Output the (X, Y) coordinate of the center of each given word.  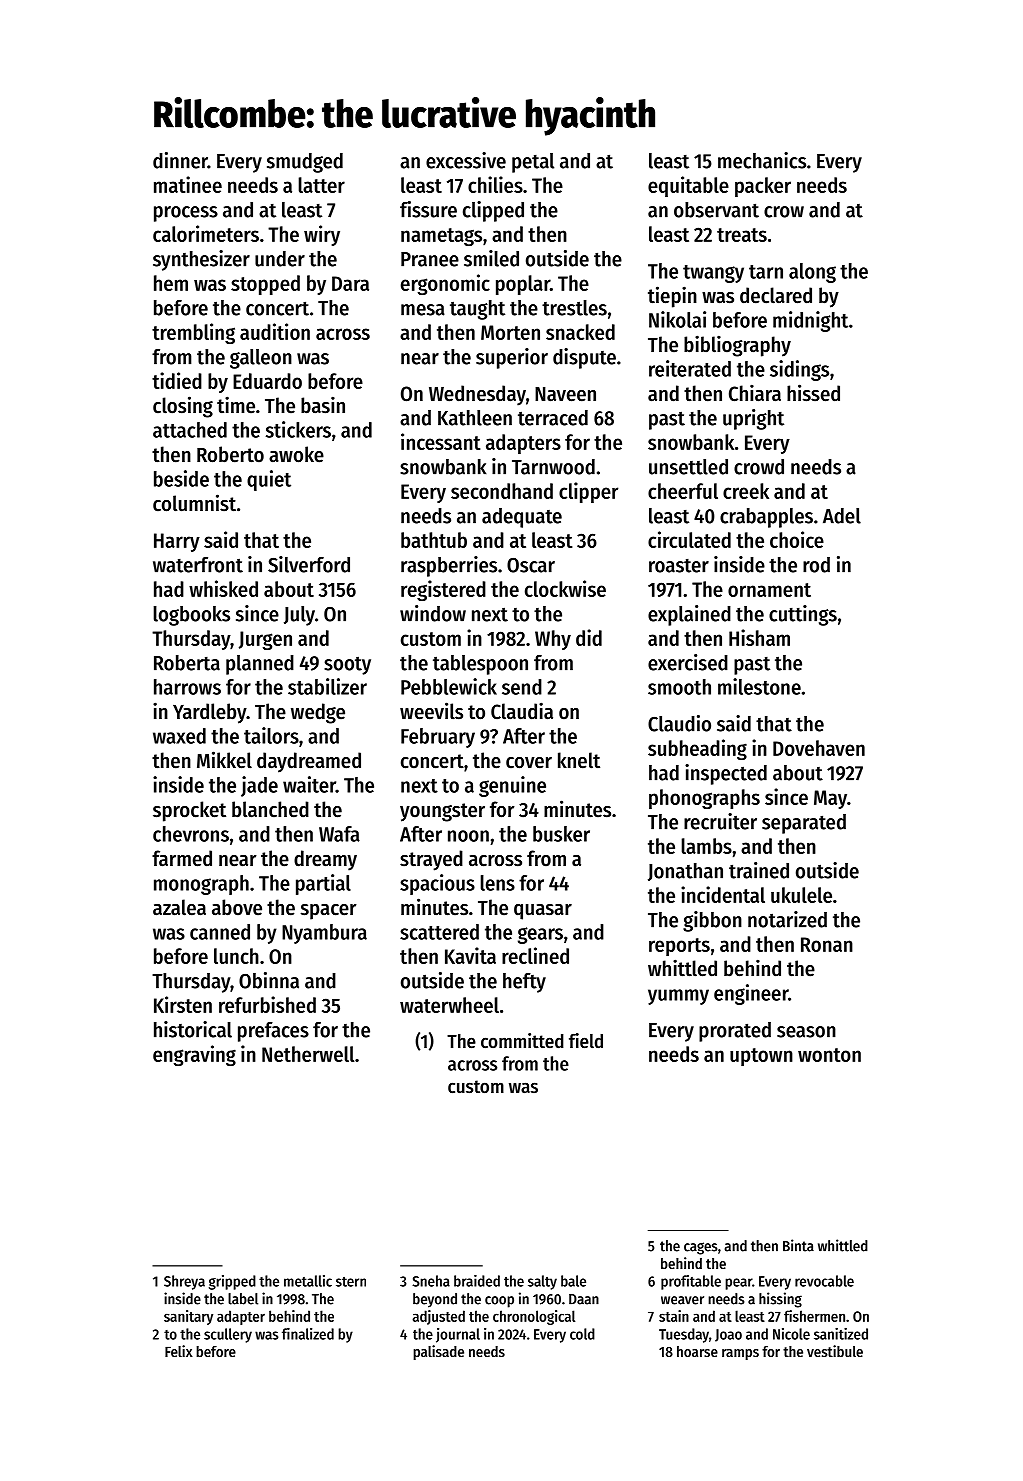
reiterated (690, 368)
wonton (829, 1055)
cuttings (803, 615)
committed (522, 1041)
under (280, 259)
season (806, 1032)
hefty (524, 983)
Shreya (184, 1282)
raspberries (449, 566)
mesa (423, 310)
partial (323, 884)
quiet (269, 480)
